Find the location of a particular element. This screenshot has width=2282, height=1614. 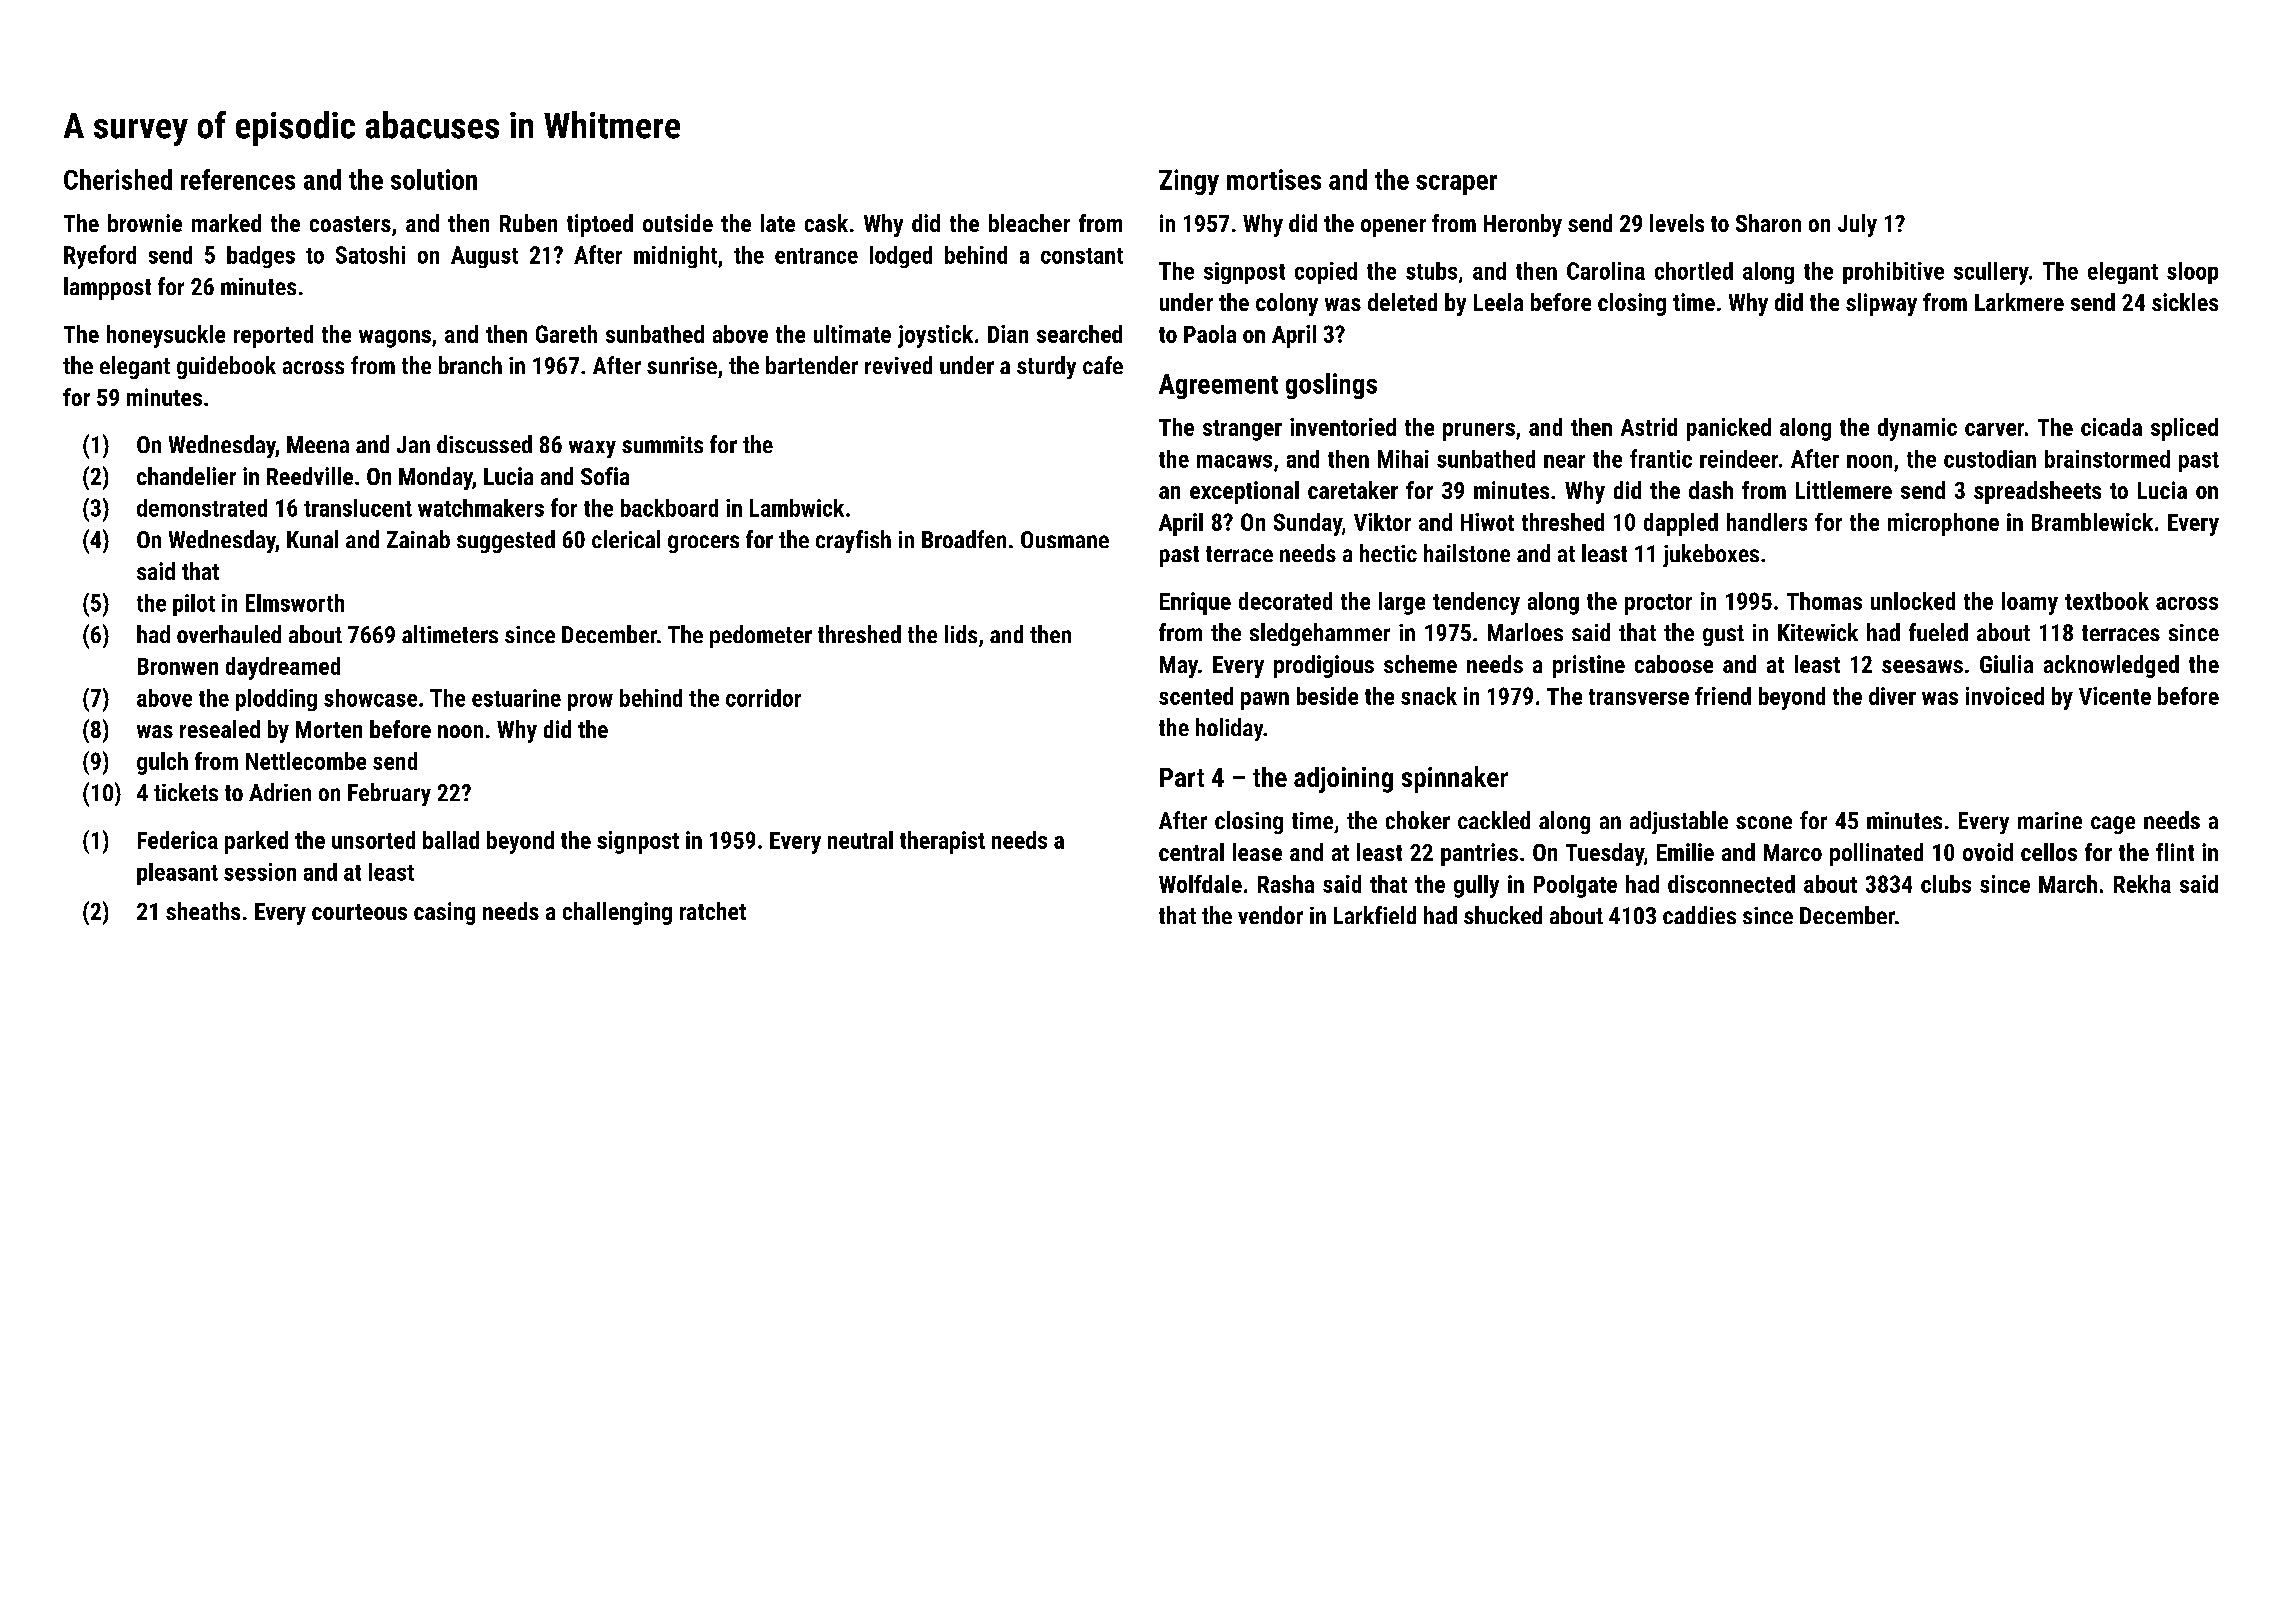

joystick is located at coordinates (935, 336).
